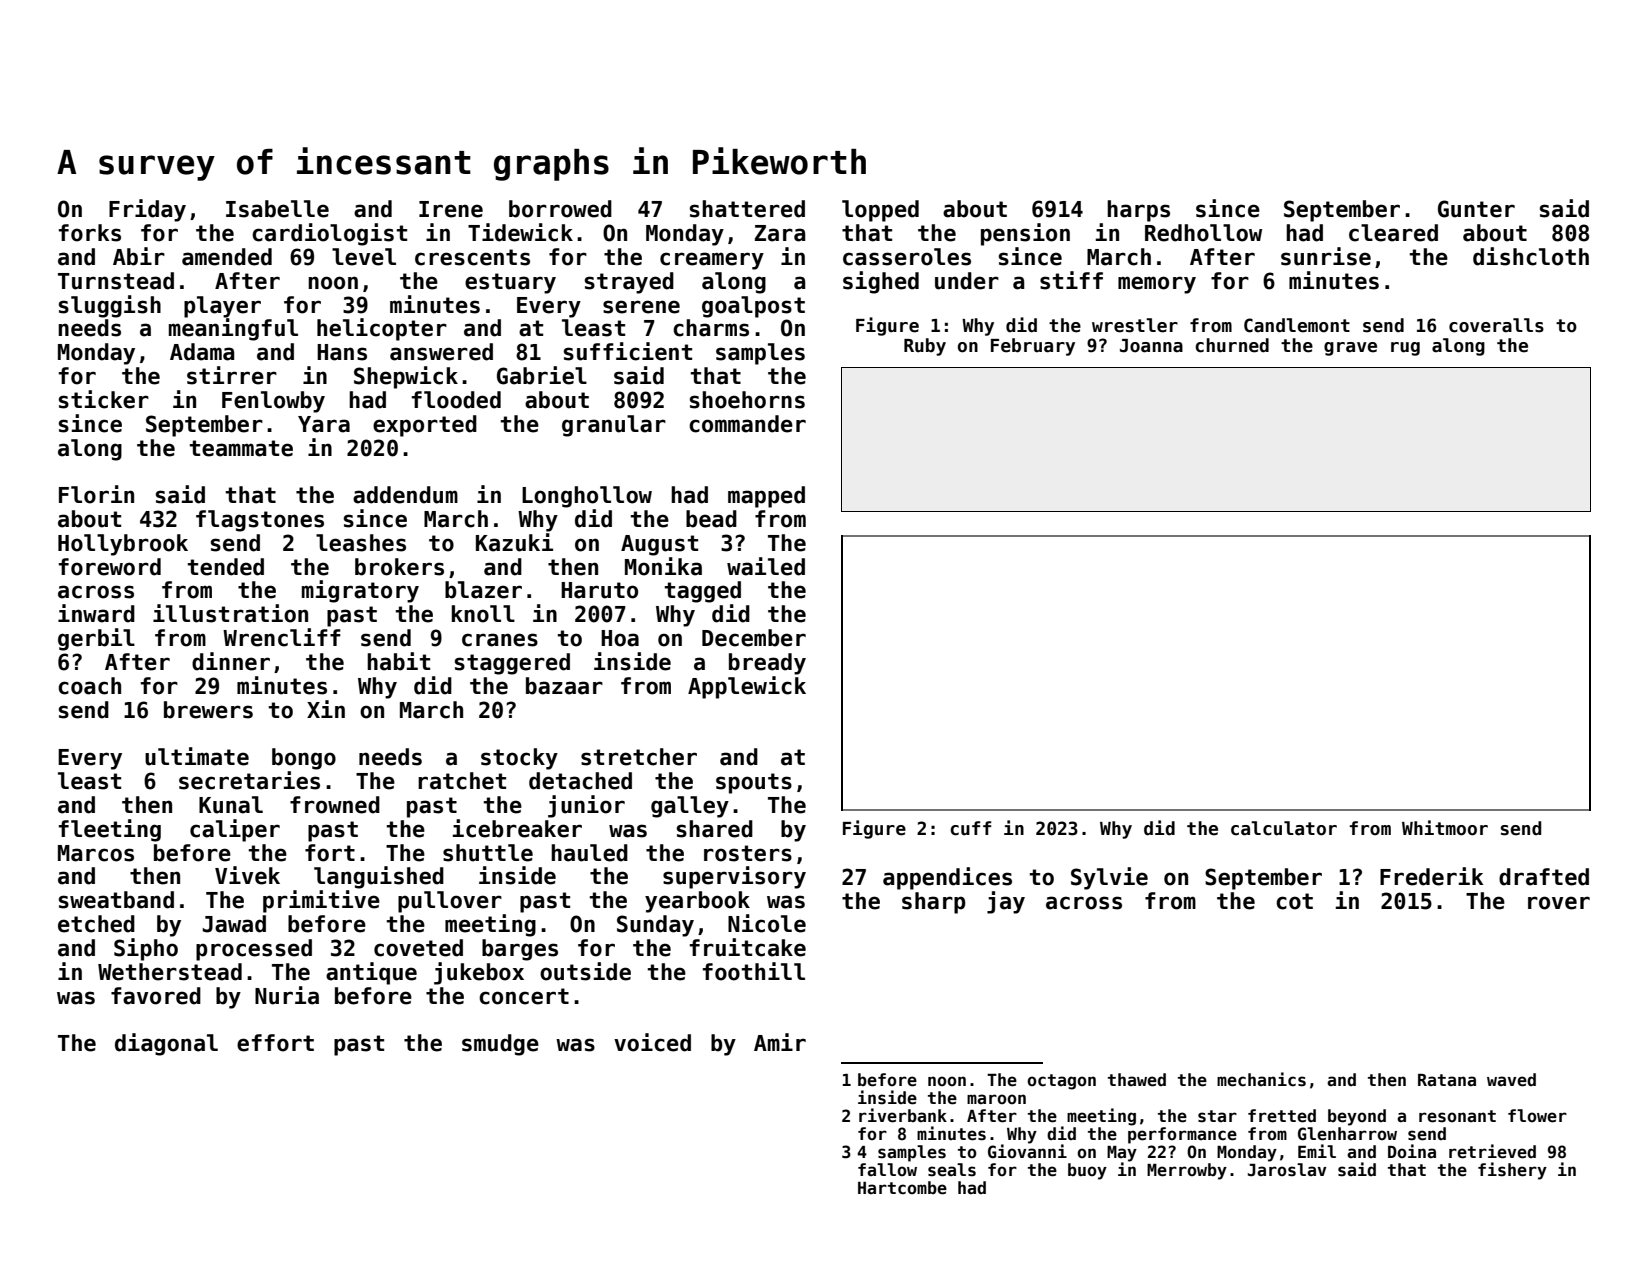 The image size is (1648, 1274). What do you see at coordinates (1476, 209) in the screenshot?
I see `Gunter` at bounding box center [1476, 209].
